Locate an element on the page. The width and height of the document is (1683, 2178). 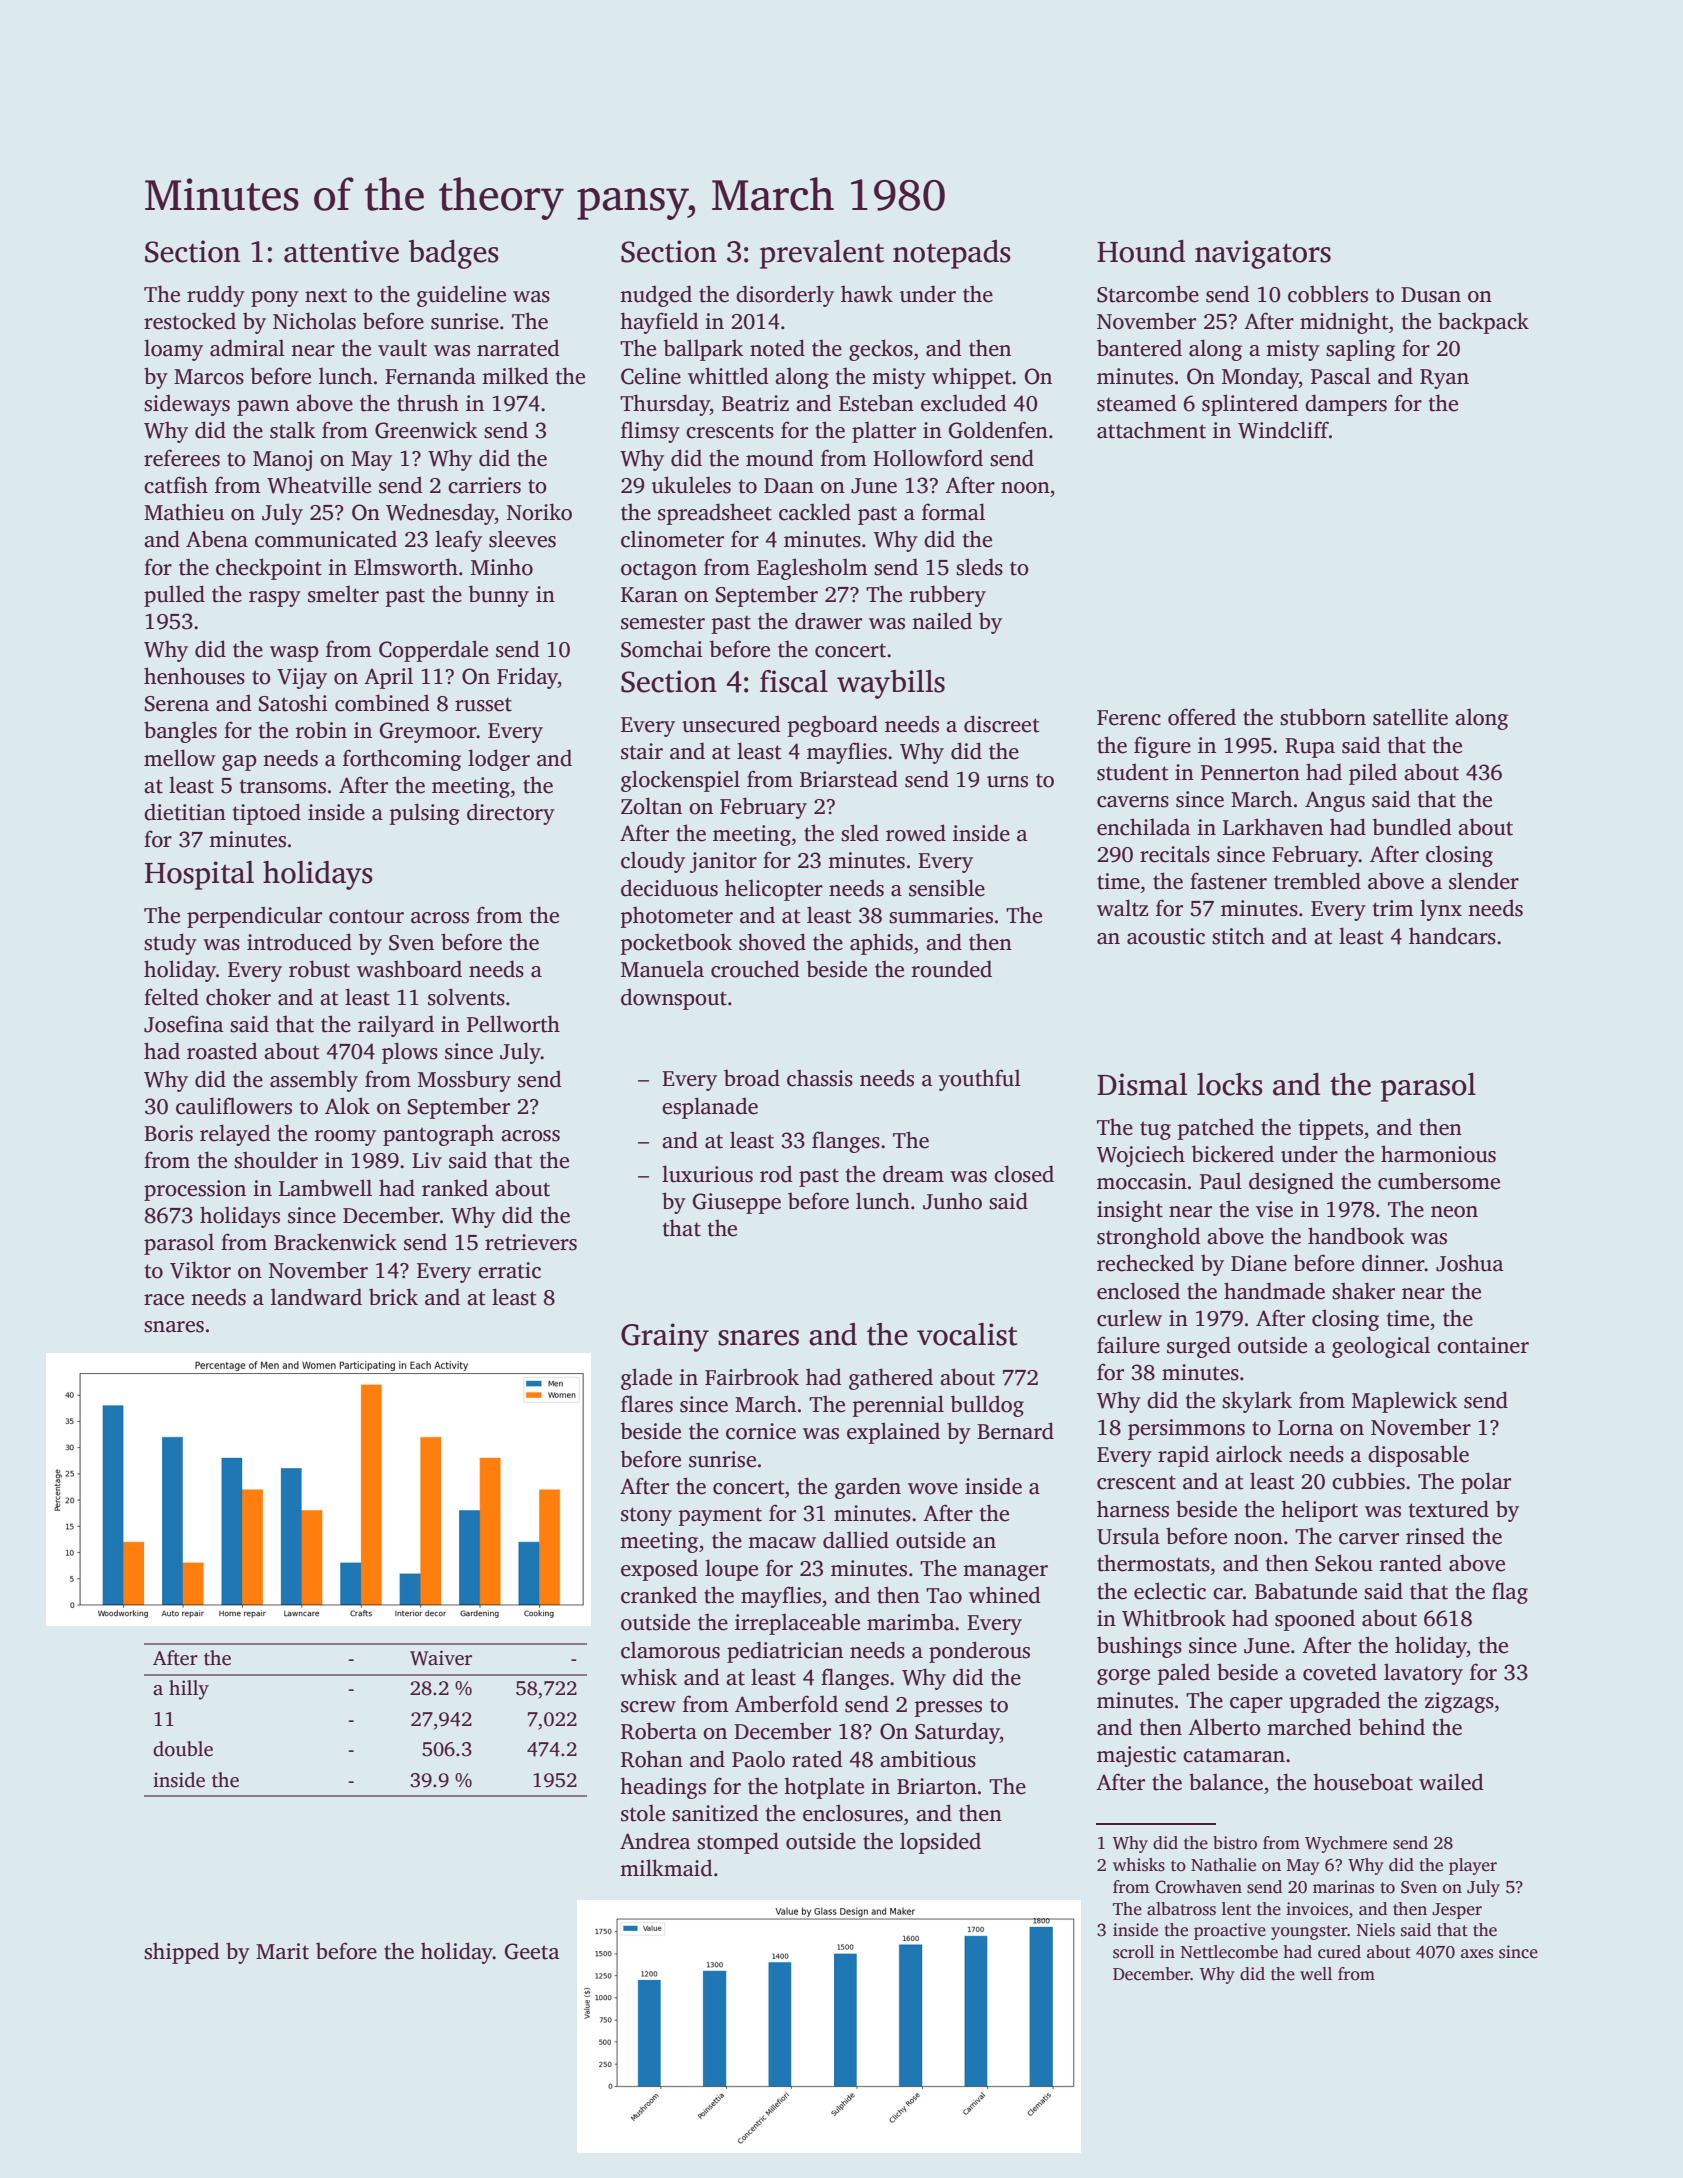
youthful is located at coordinates (980, 1080).
